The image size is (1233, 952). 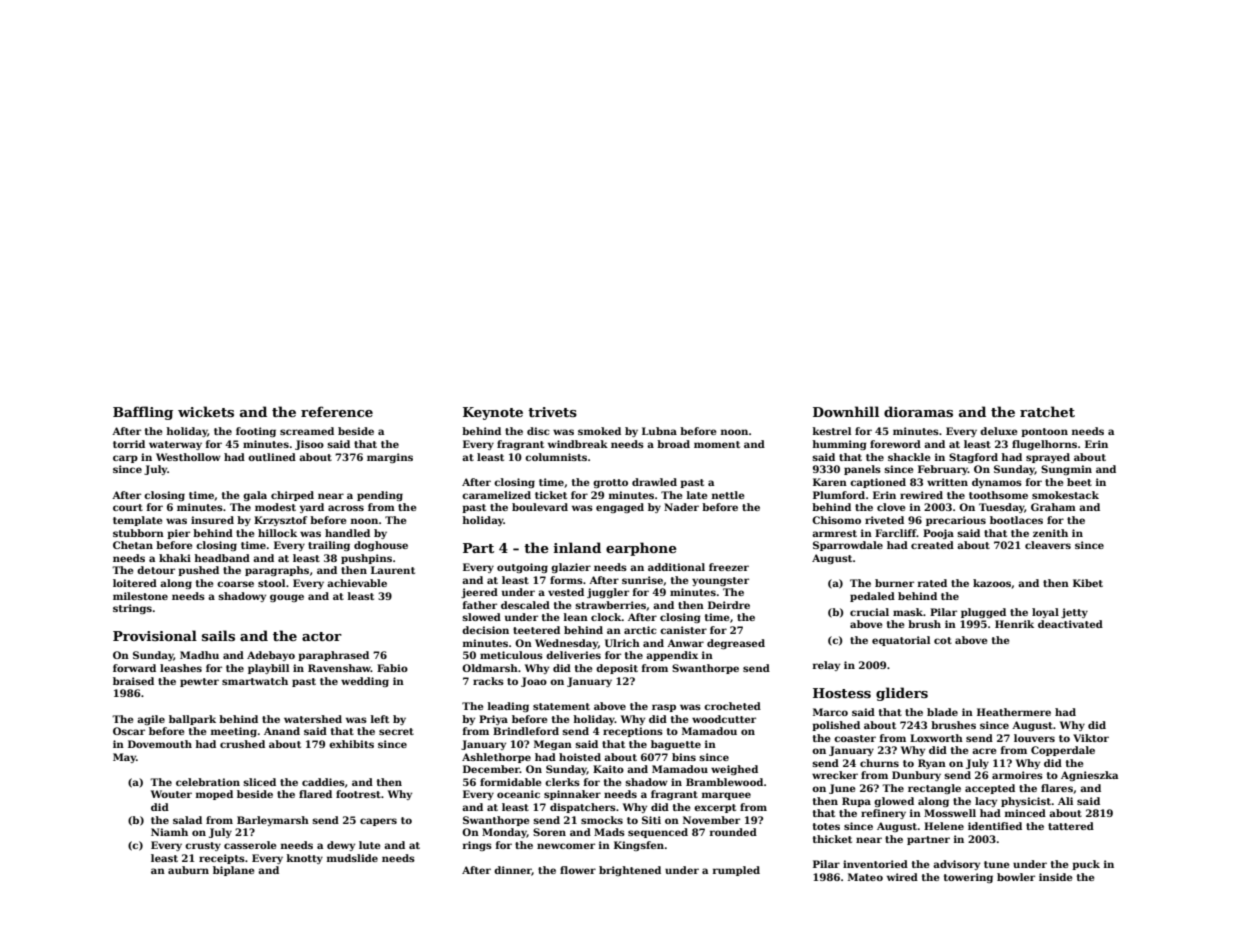 I want to click on crusty, so click(x=203, y=846).
